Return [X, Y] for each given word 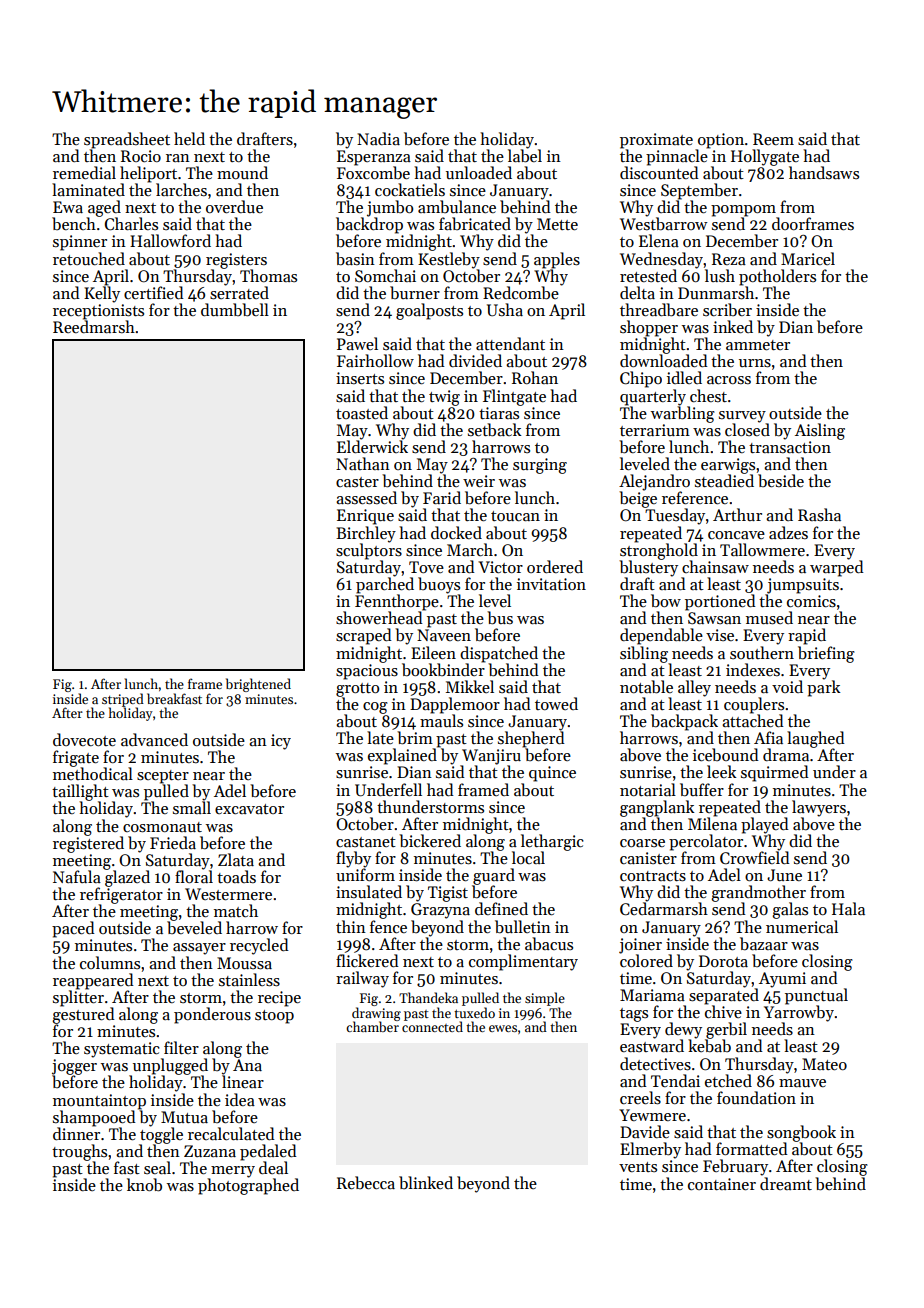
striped [123, 700]
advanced [154, 739]
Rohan [535, 377]
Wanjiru [491, 757]
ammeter [758, 345]
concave [736, 535]
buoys [439, 585]
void [787, 686]
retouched [89, 258]
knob [144, 1185]
